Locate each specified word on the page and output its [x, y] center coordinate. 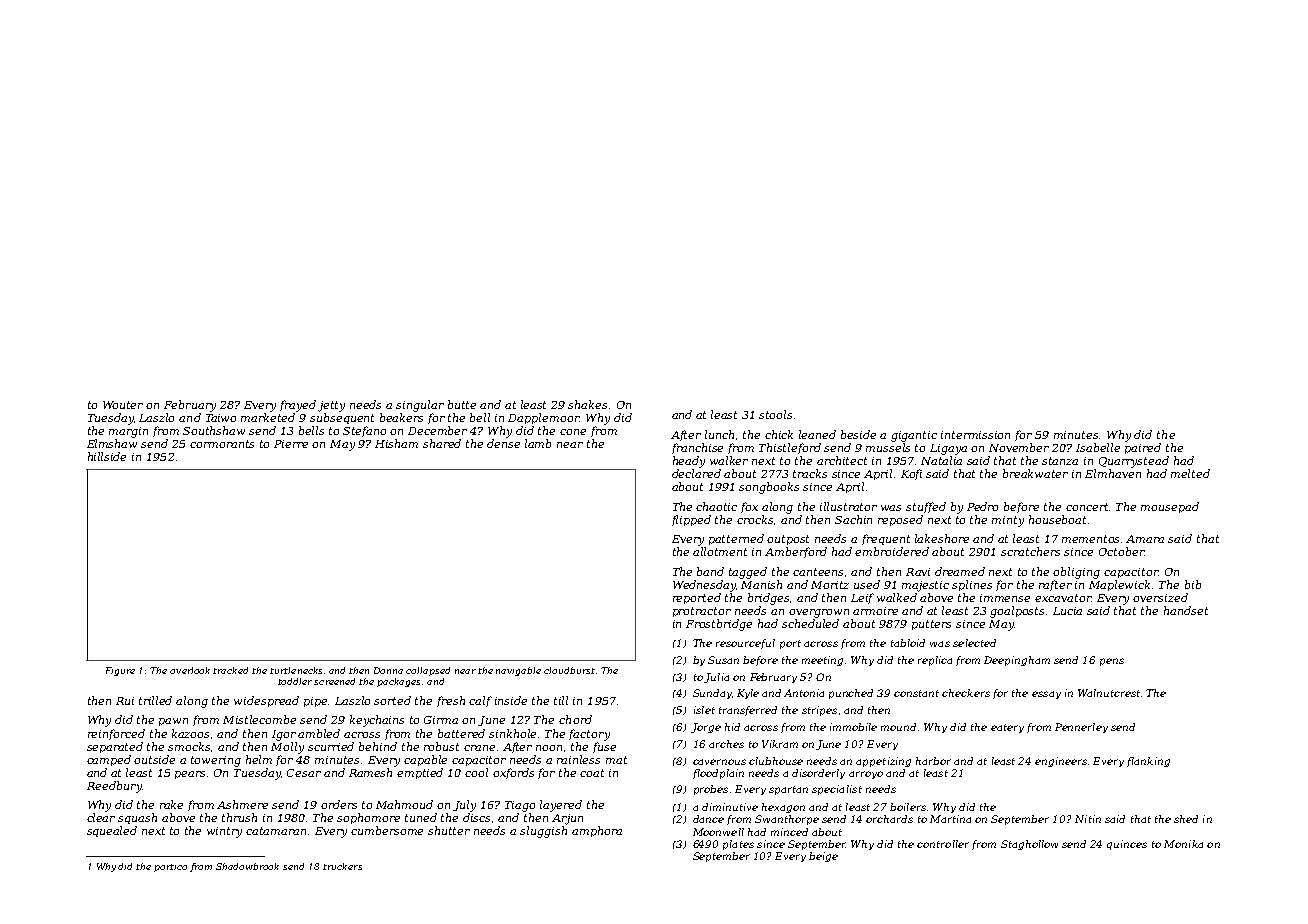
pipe [316, 702]
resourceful [745, 644]
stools [775, 414]
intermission [975, 435]
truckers [342, 866]
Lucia [1067, 611]
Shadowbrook [247, 866]
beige [823, 857]
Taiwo [221, 418]
